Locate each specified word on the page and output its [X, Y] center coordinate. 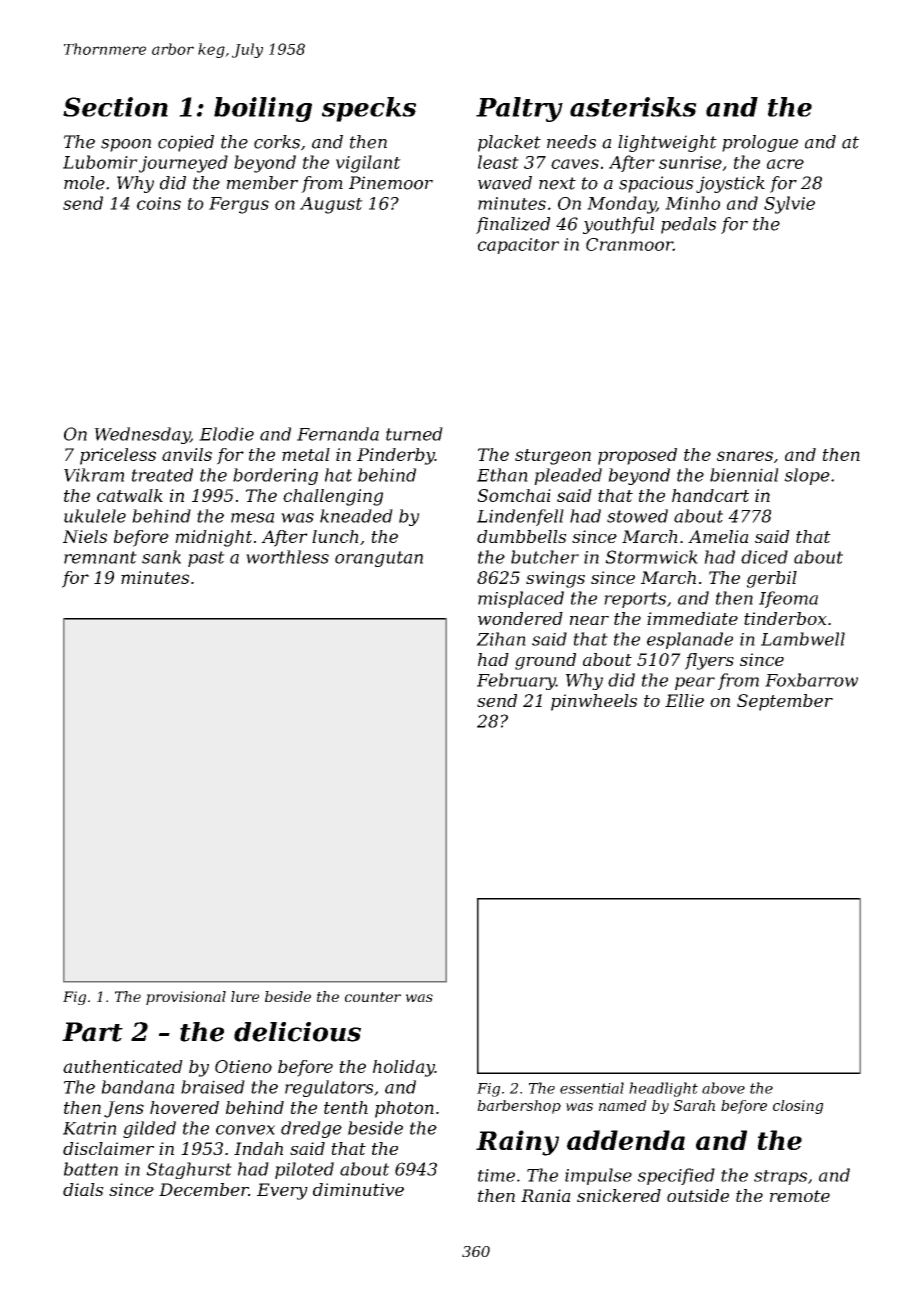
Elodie [226, 434]
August [331, 205]
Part [92, 1032]
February [516, 681]
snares [745, 456]
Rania [546, 1195]
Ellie [684, 700]
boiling [263, 109]
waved [505, 183]
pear [695, 683]
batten [91, 1169]
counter [373, 997]
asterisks [633, 107]
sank [161, 557]
